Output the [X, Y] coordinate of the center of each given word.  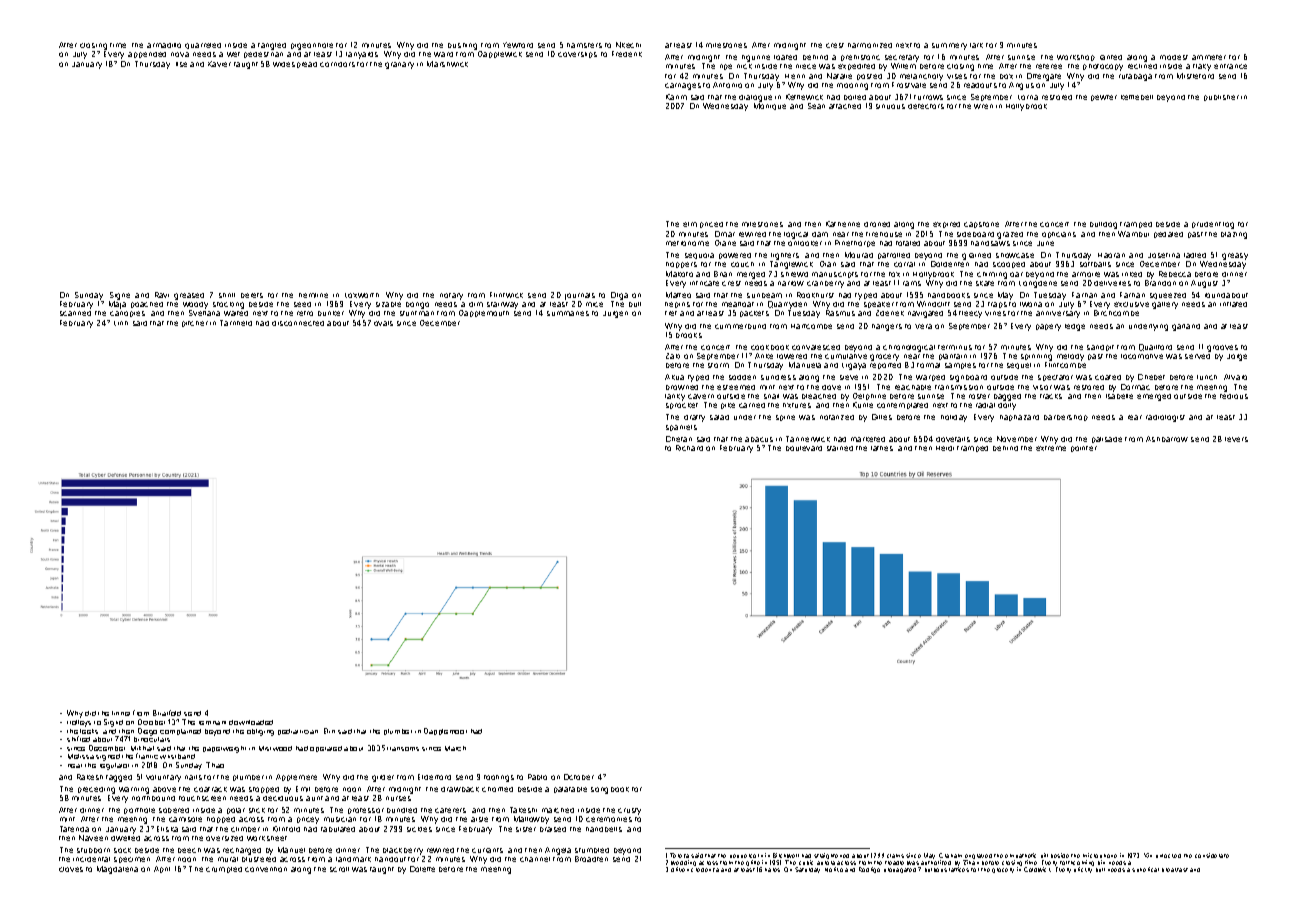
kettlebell [1137, 97]
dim [476, 304]
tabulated [338, 829]
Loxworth [362, 295]
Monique [770, 106]
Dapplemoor [445, 731]
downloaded [251, 722]
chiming [992, 275]
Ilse [181, 64]
